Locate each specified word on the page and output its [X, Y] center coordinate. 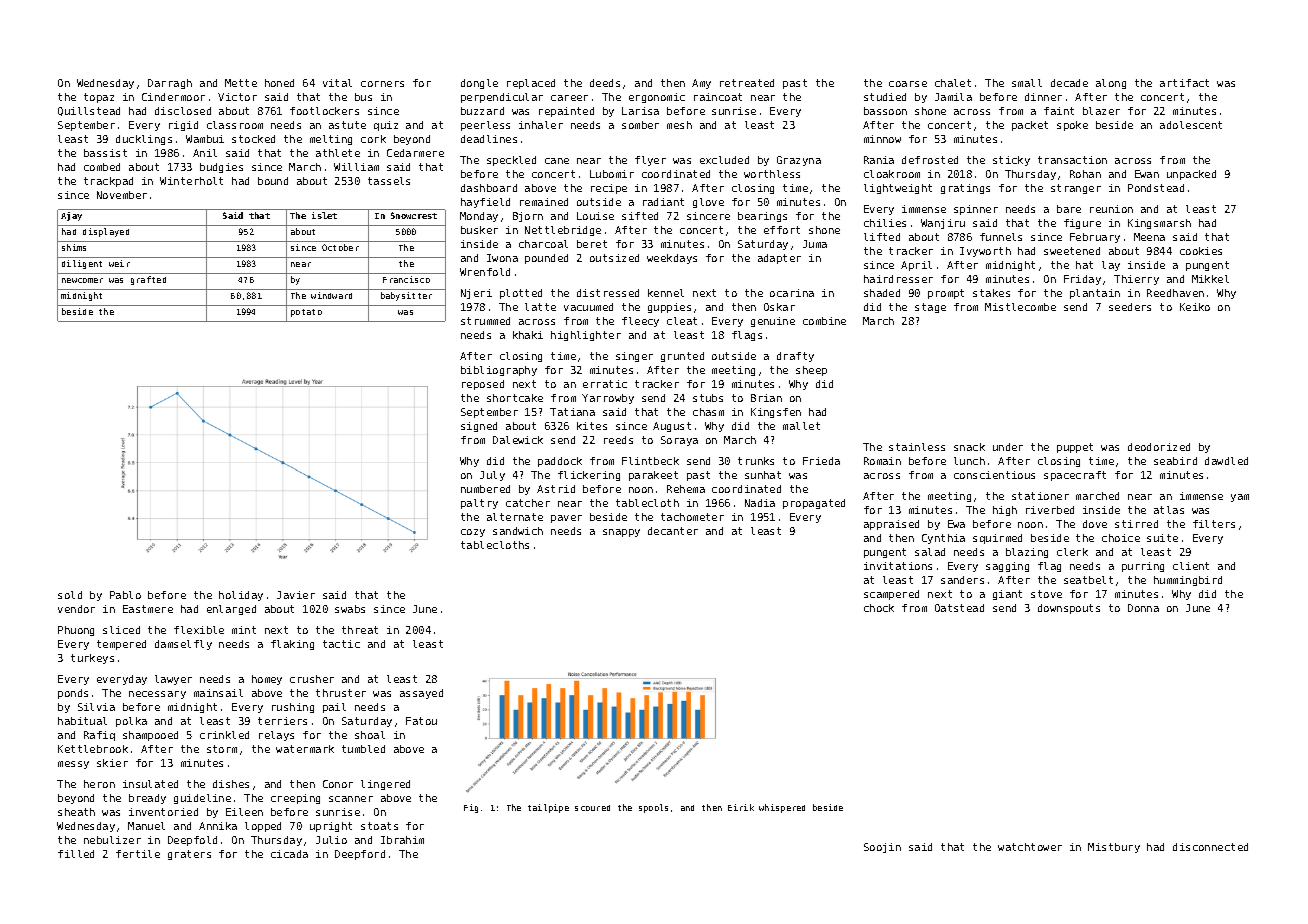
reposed [483, 385]
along [1111, 84]
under [1008, 447]
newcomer [82, 280]
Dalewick [518, 440]
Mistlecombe [1020, 307]
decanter [673, 531]
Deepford [360, 855]
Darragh [170, 84]
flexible [199, 630]
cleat [682, 321]
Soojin [882, 848]
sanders [962, 580]
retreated [747, 83]
